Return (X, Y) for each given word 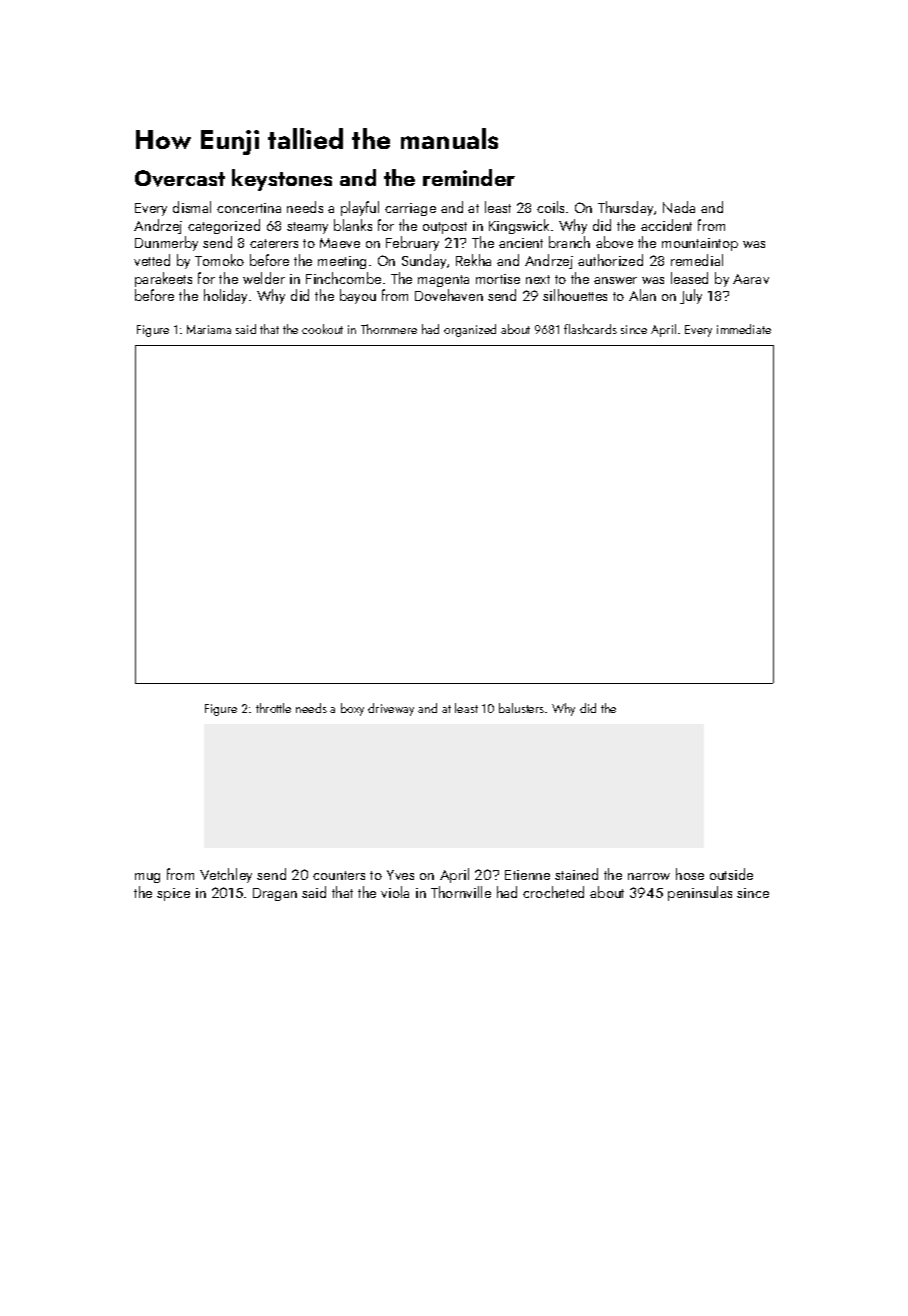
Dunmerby (166, 243)
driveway (391, 709)
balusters (521, 708)
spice (173, 894)
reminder (469, 177)
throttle (273, 708)
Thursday (625, 208)
